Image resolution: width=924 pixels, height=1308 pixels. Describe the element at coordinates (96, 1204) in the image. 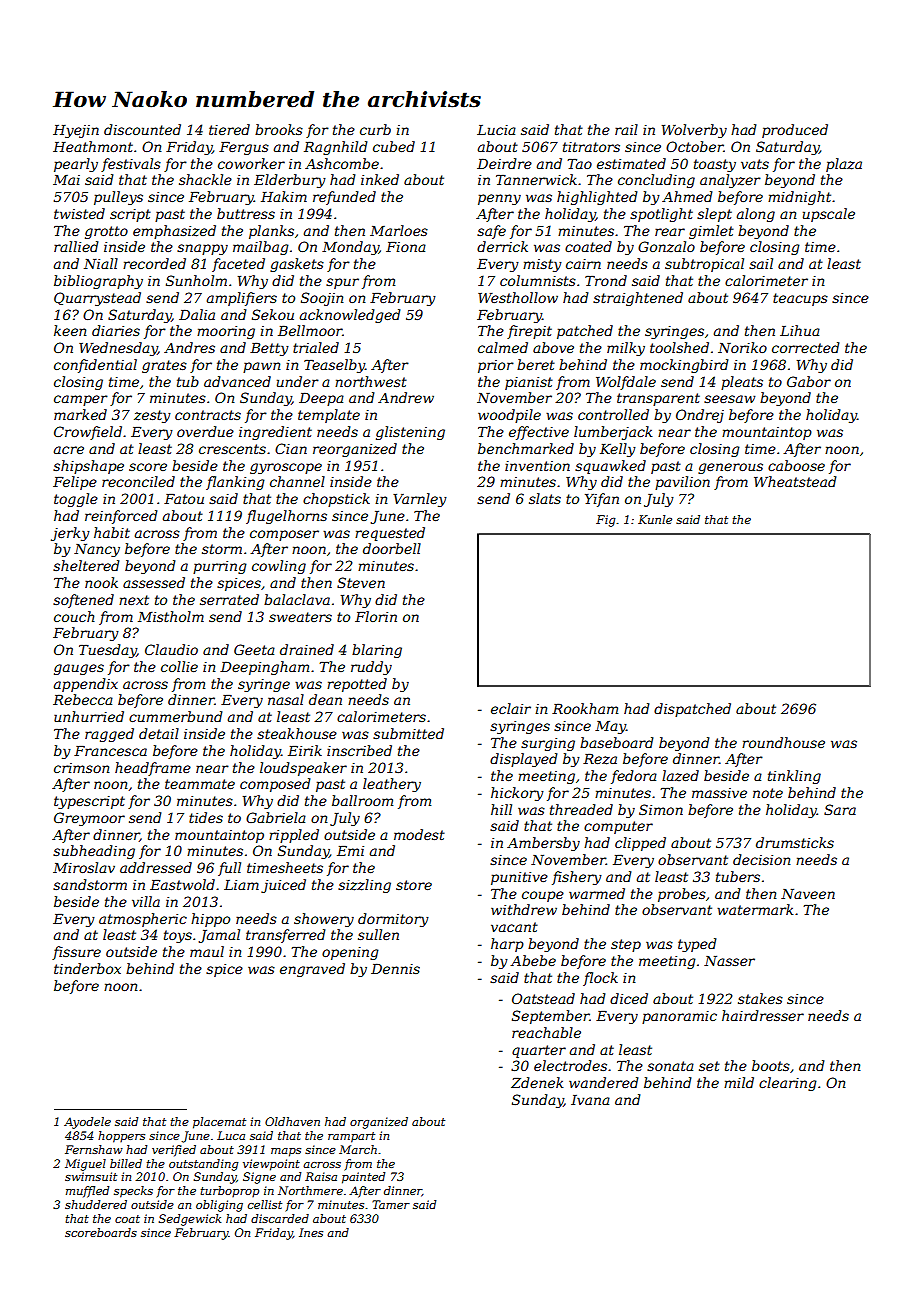

I see `shuddered` at that location.
